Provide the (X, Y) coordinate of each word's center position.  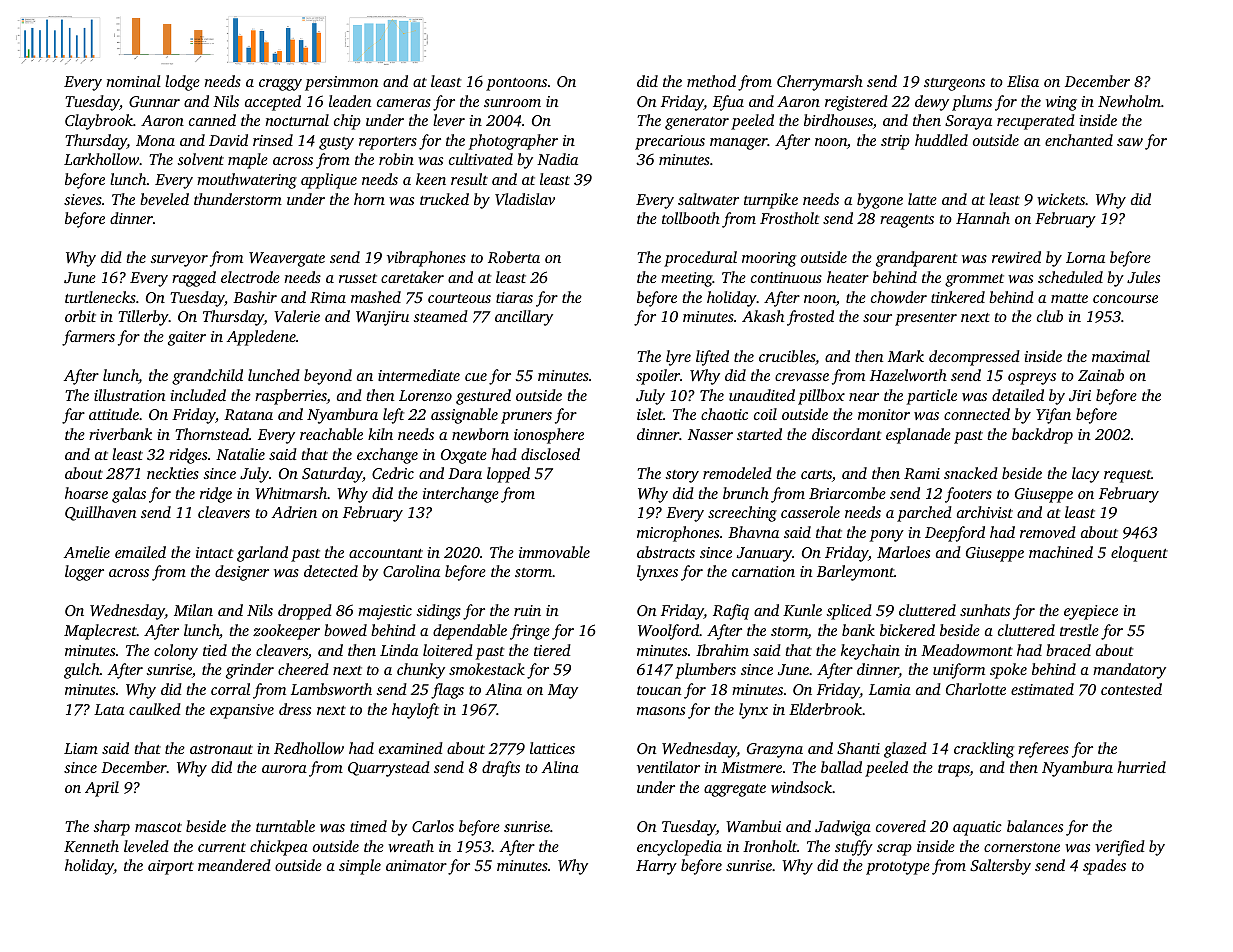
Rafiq (731, 612)
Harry (656, 867)
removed (1048, 532)
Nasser (710, 434)
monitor (884, 414)
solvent (200, 159)
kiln (380, 434)
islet (650, 414)
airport (171, 867)
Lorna (1085, 257)
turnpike (771, 201)
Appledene (261, 338)
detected (331, 571)
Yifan (1053, 416)
